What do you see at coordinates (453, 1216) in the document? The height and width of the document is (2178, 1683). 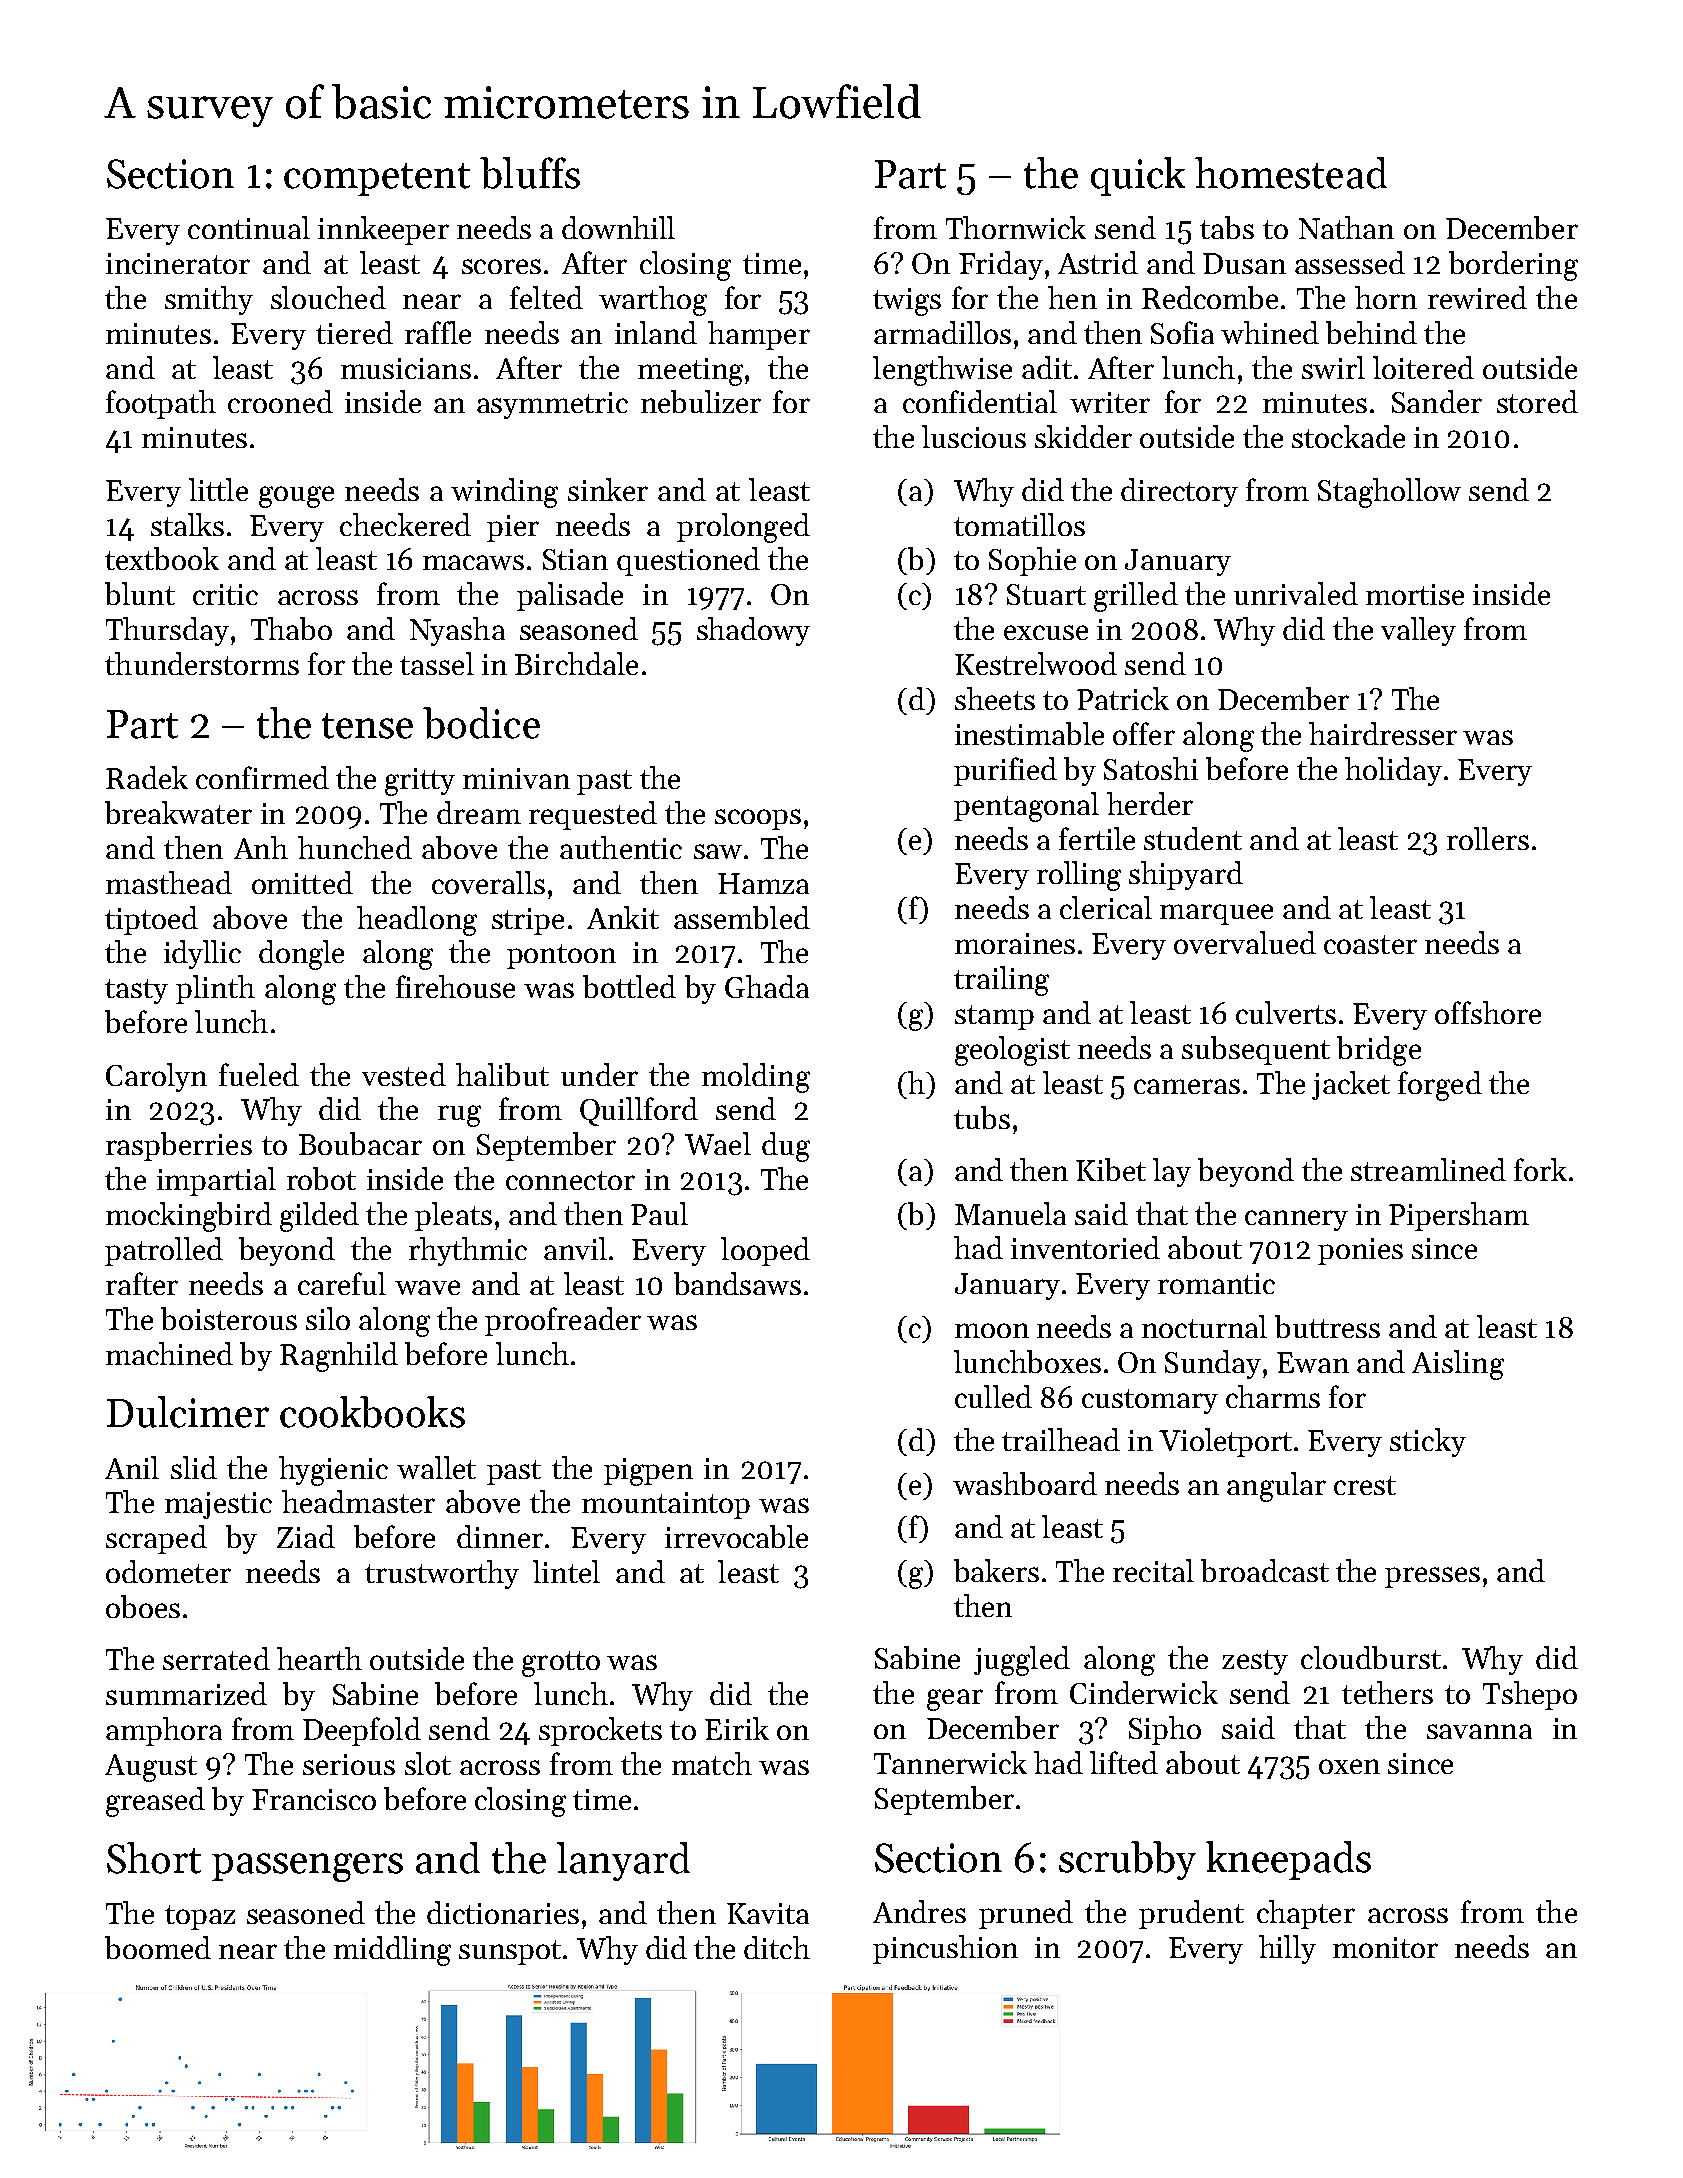 I see `pleats` at bounding box center [453, 1216].
